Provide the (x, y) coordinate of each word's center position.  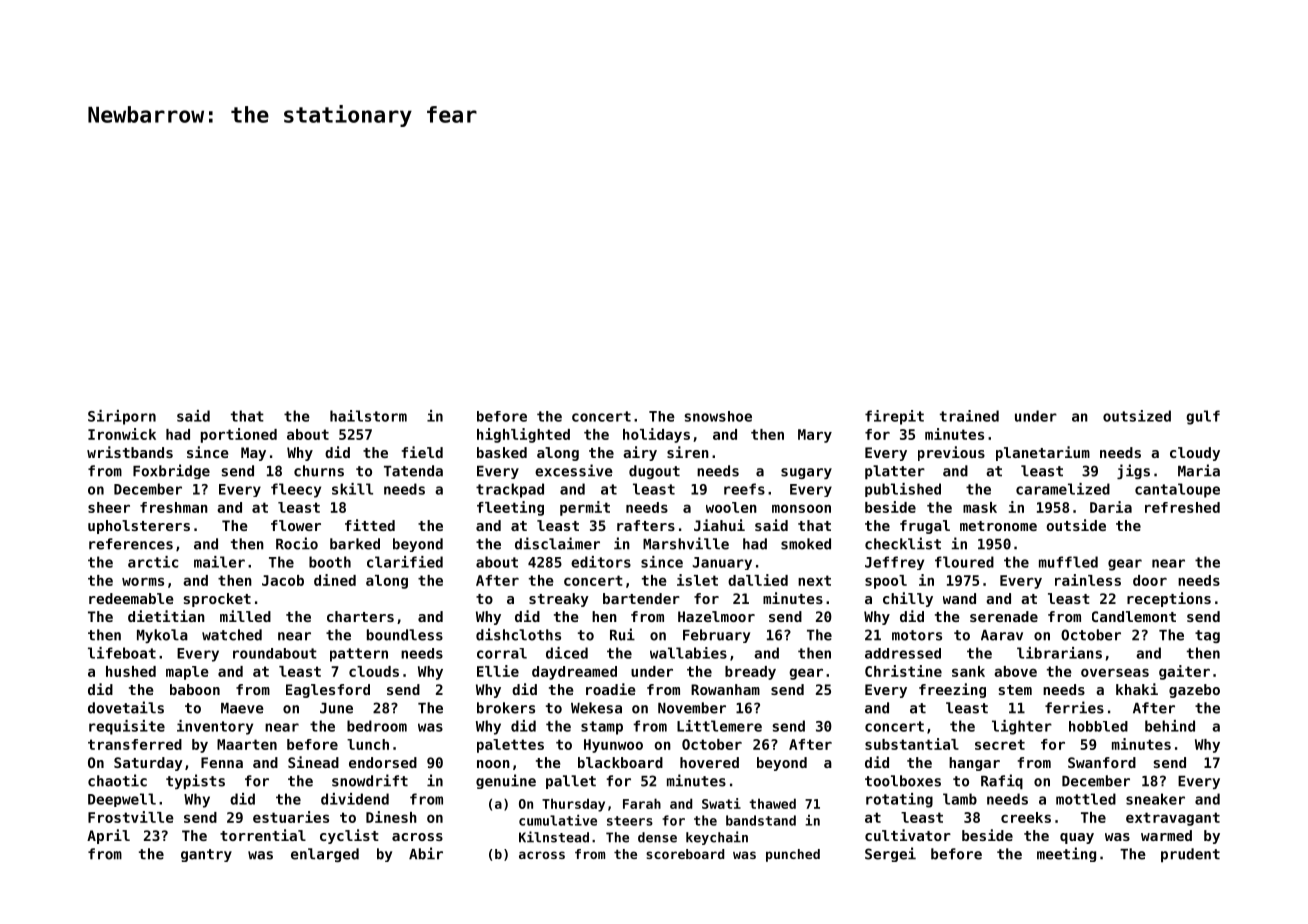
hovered (709, 762)
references (131, 544)
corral (502, 653)
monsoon (801, 508)
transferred (135, 744)
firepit (894, 417)
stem (1015, 690)
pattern (359, 655)
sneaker (1155, 799)
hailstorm (368, 416)
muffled (1068, 562)
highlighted (523, 435)
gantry (206, 855)
